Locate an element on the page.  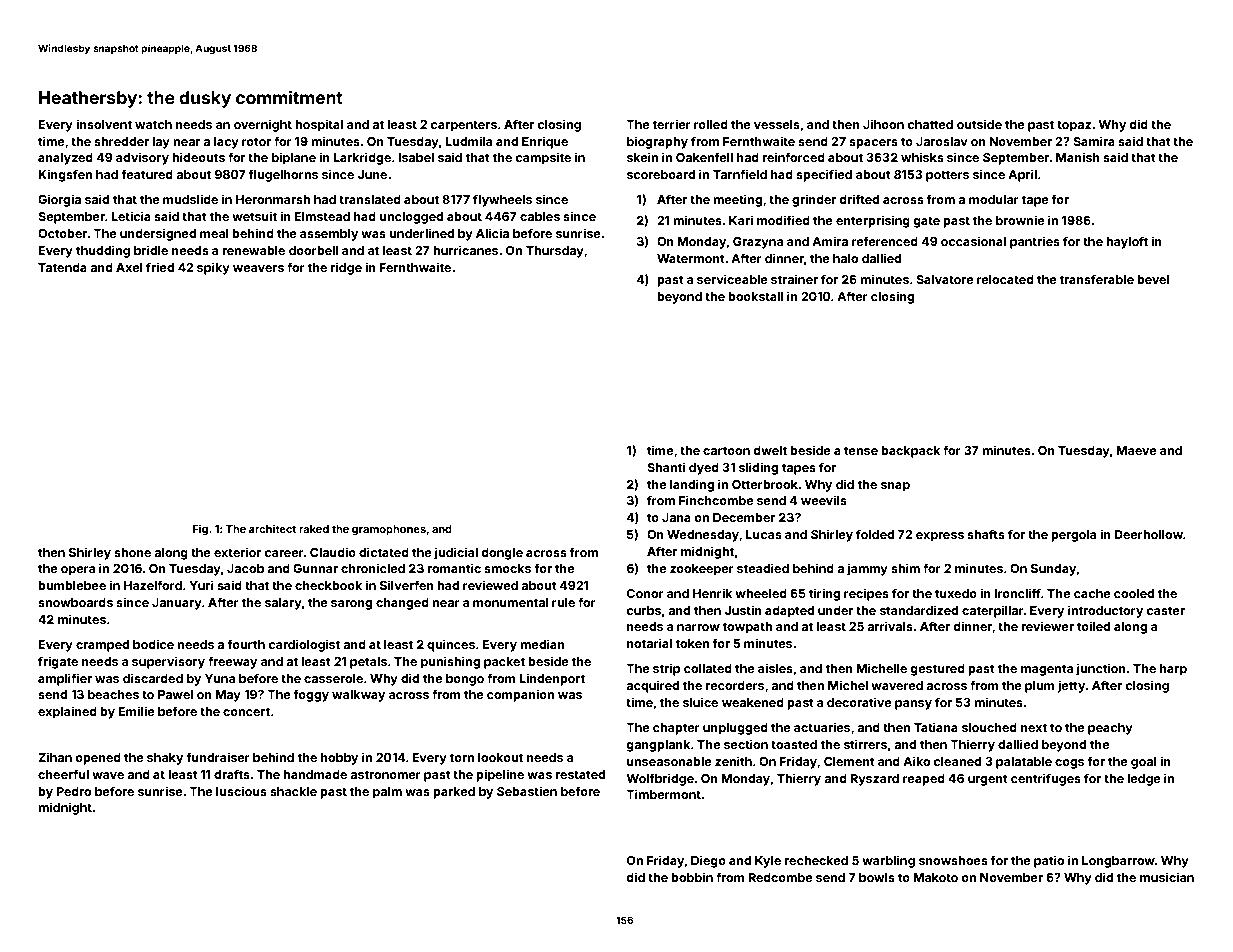
meal is located at coordinates (214, 233).
